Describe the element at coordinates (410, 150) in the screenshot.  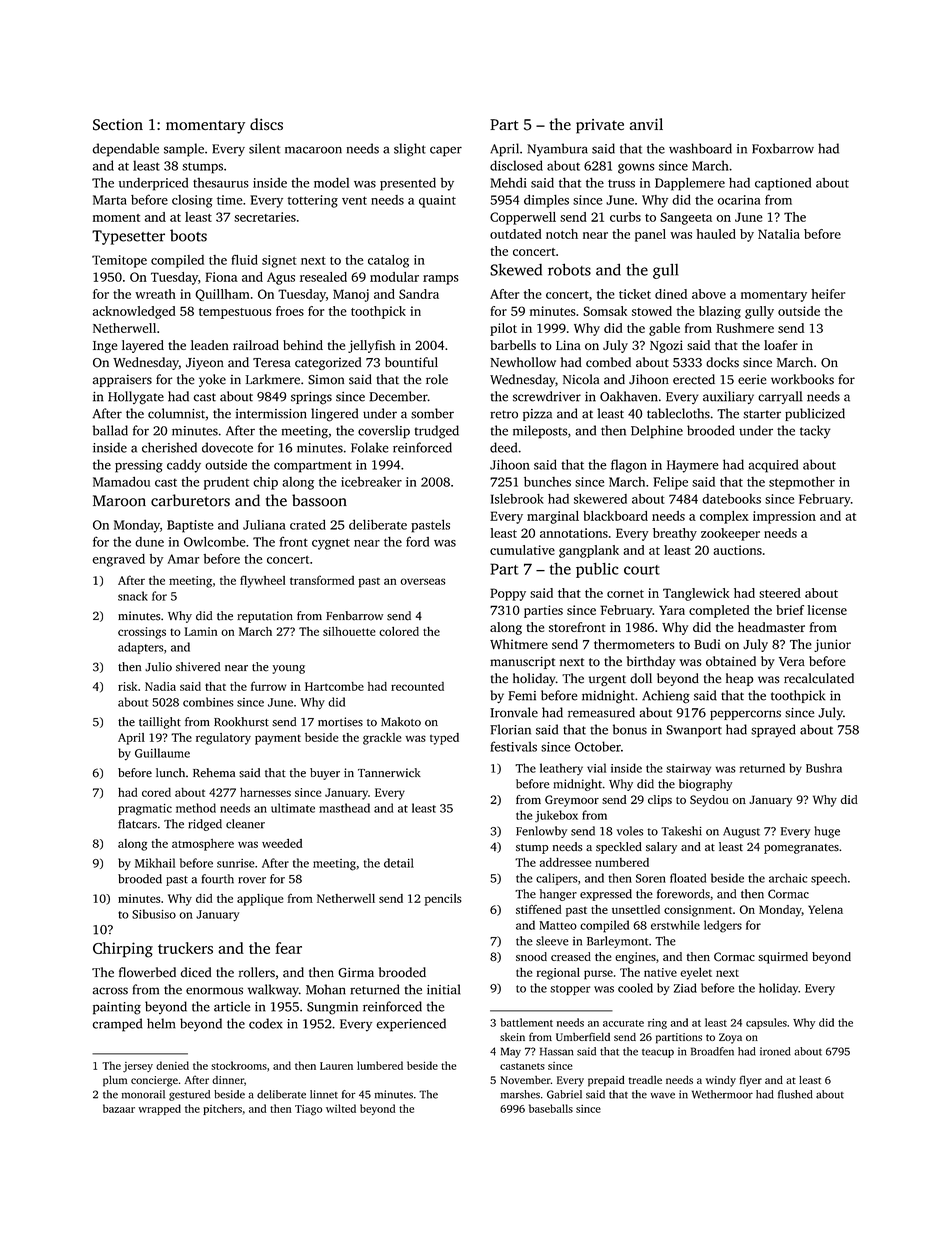
I see `slight` at that location.
